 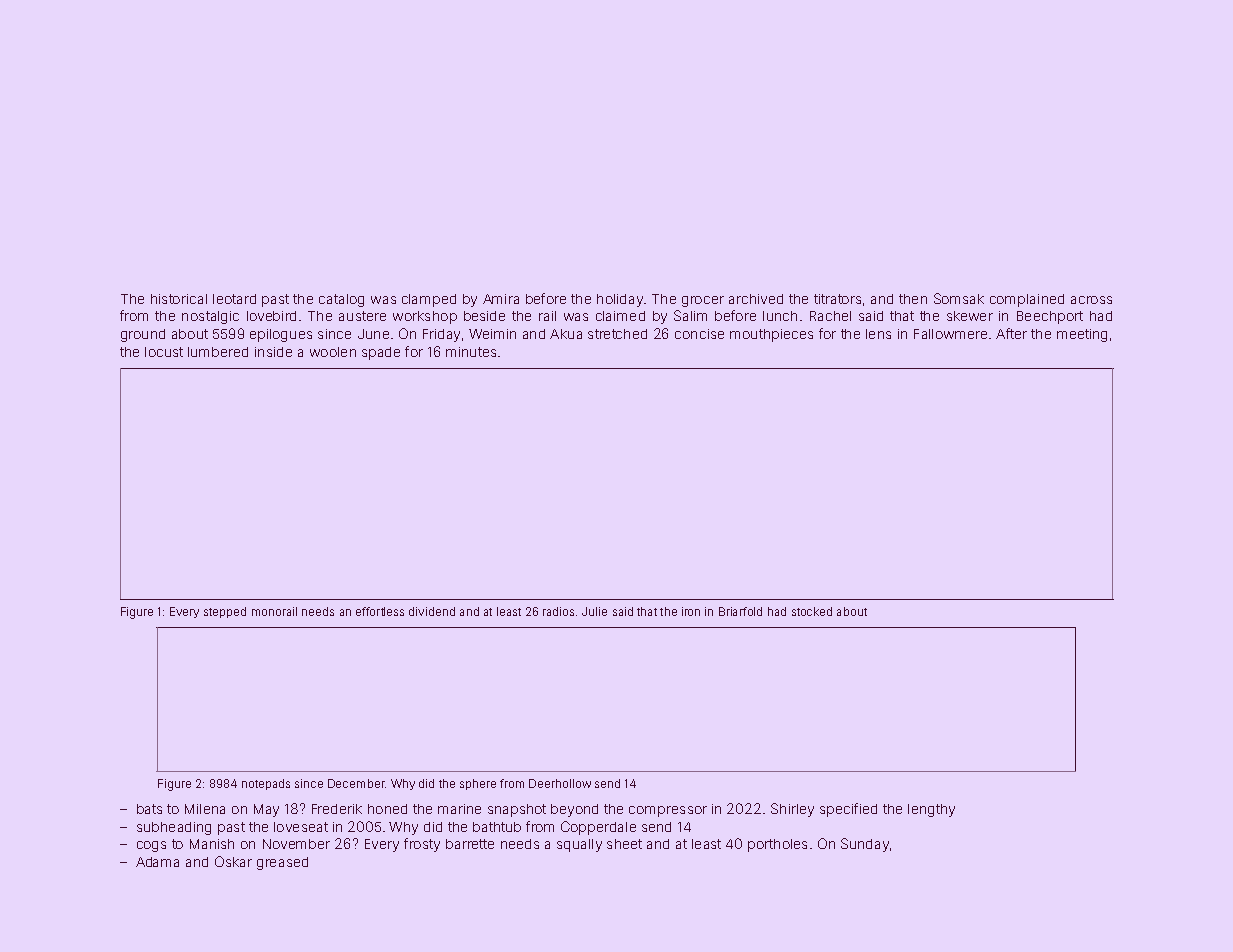 What do you see at coordinates (225, 612) in the page?
I see `stepped` at bounding box center [225, 612].
